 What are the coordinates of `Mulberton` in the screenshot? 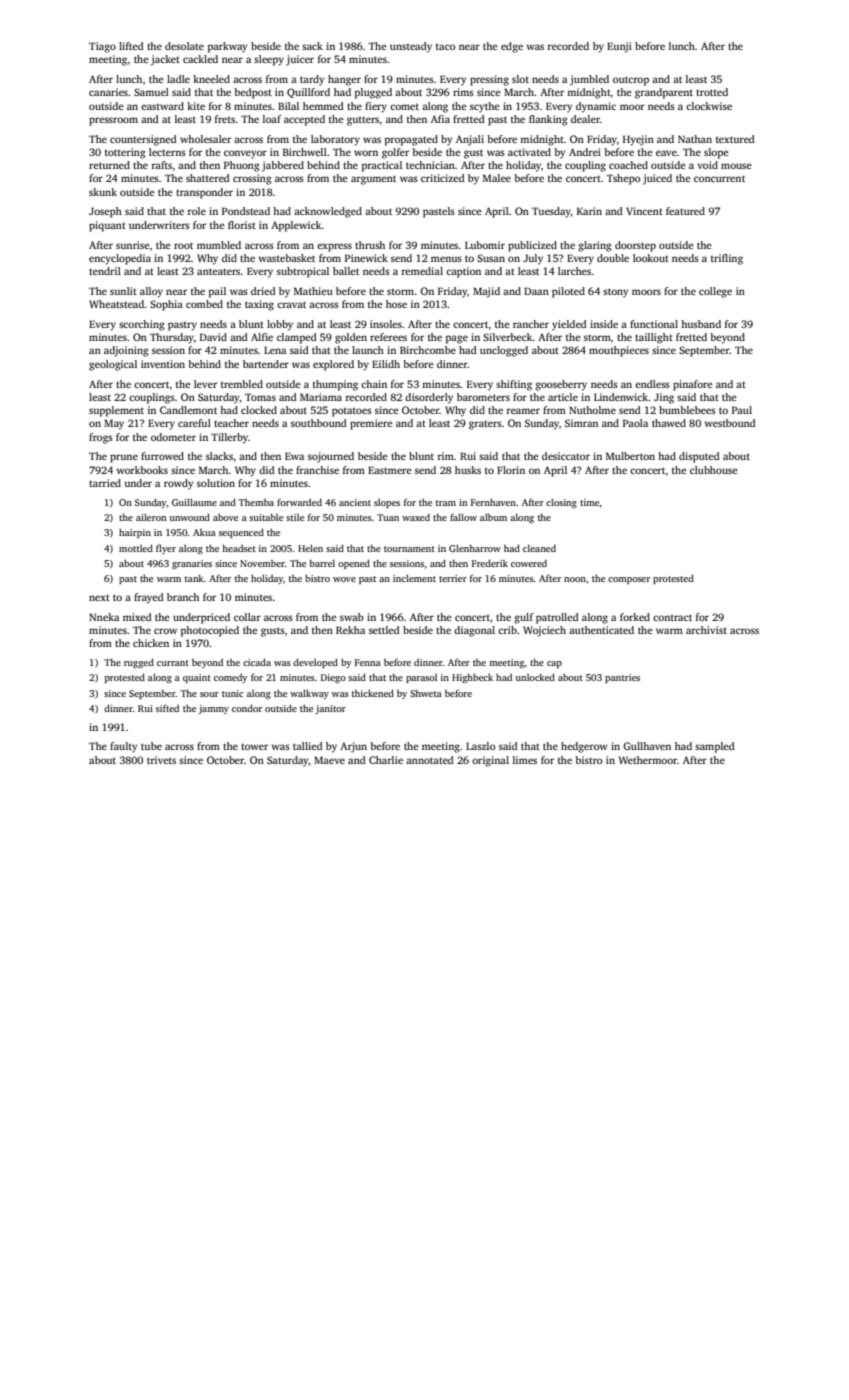 It's located at (630, 456).
